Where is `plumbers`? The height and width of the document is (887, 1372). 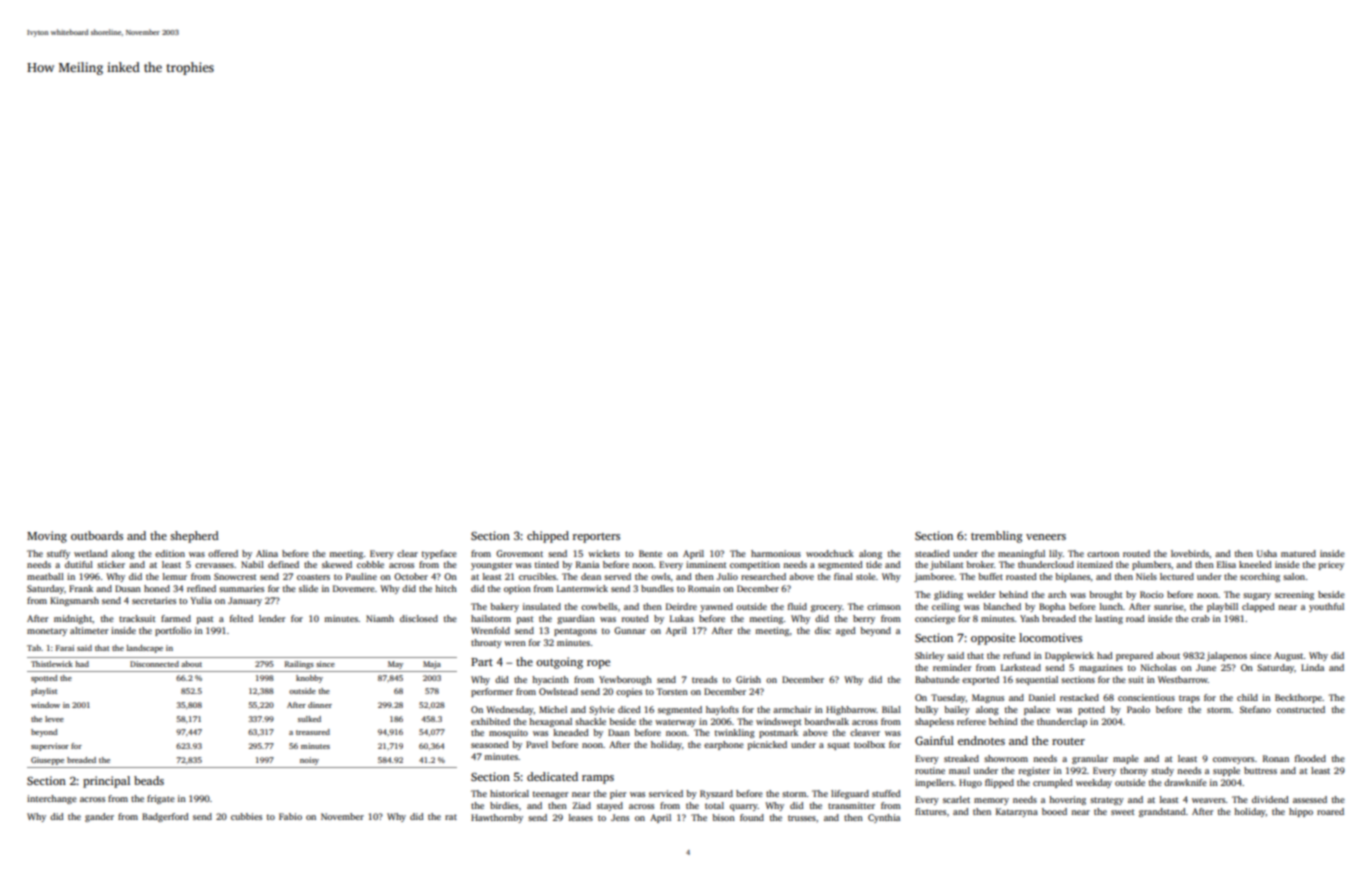 plumbers is located at coordinates (1151, 565).
